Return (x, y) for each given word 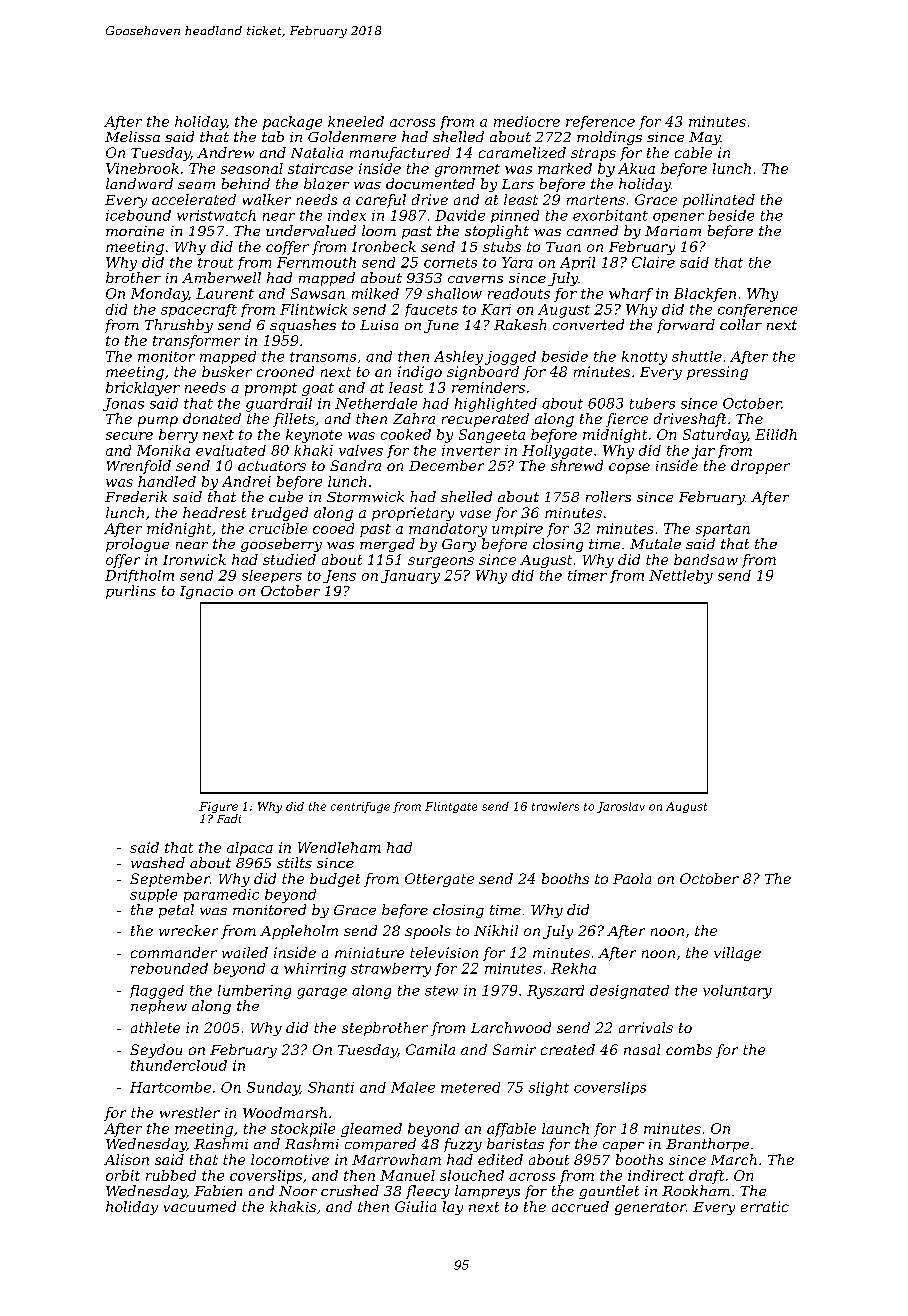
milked (375, 293)
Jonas (123, 404)
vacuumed (200, 1206)
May (705, 138)
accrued (580, 1206)
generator (650, 1208)
